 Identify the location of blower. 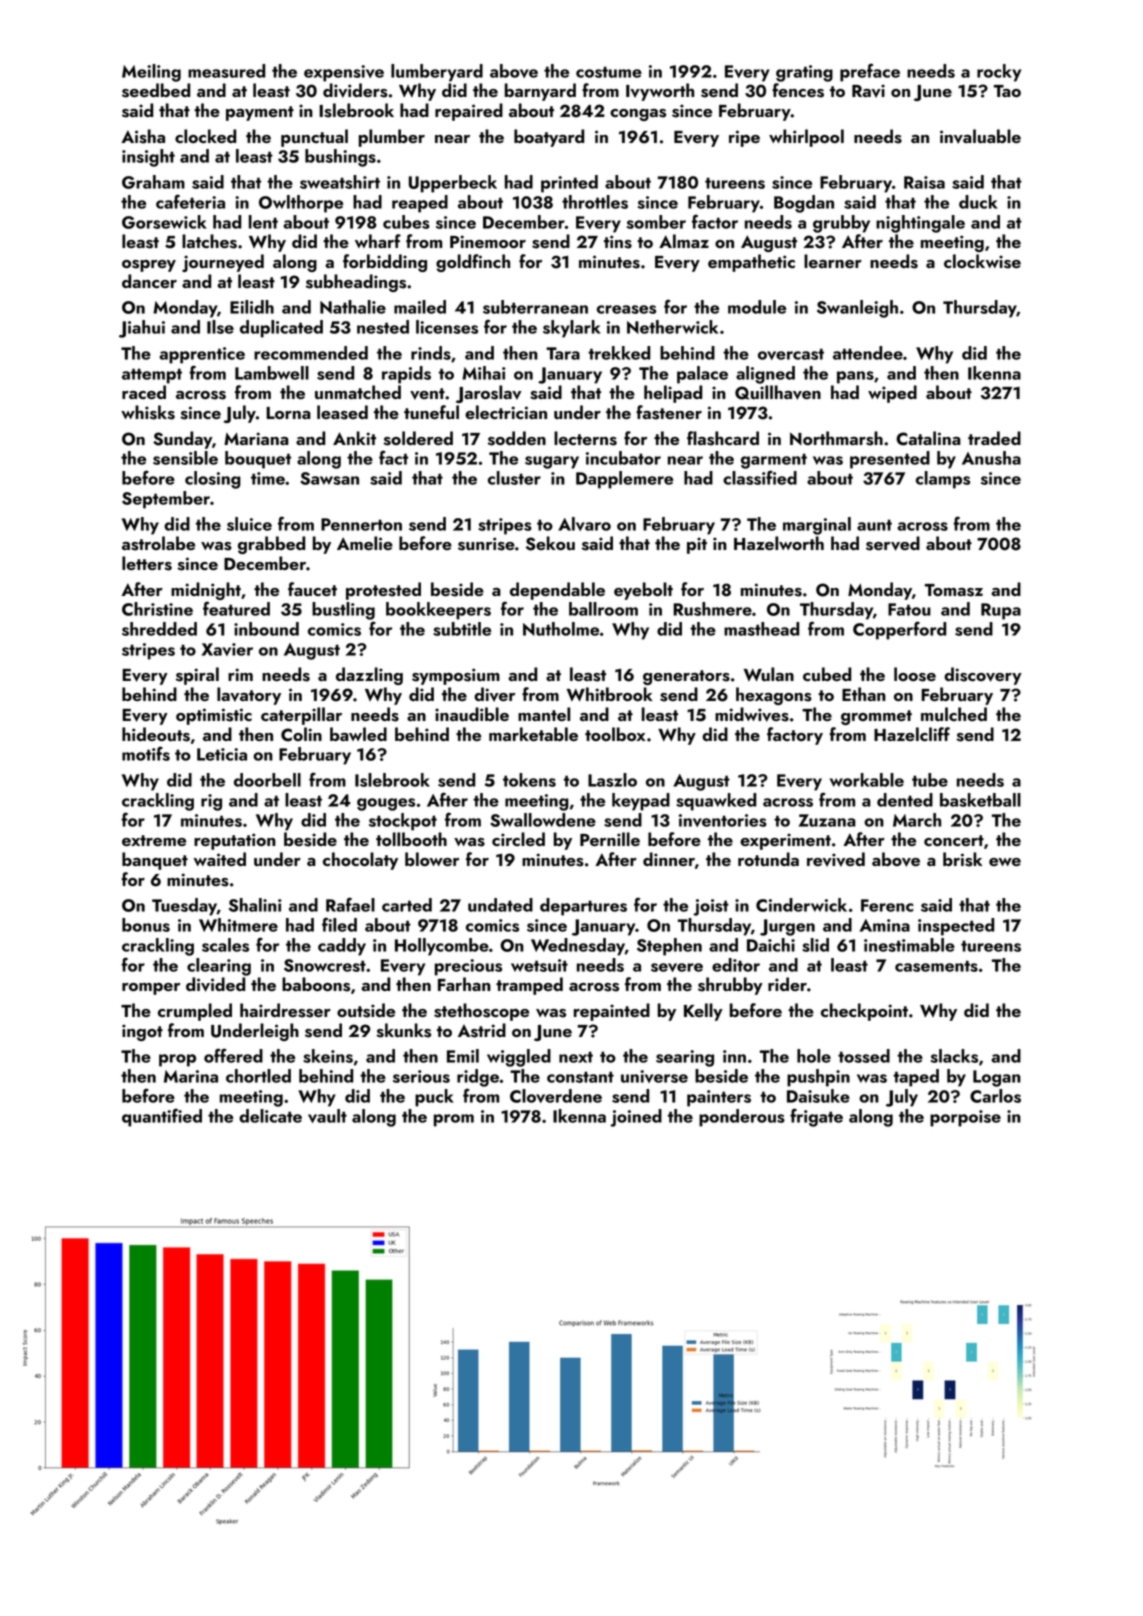
(432, 859).
